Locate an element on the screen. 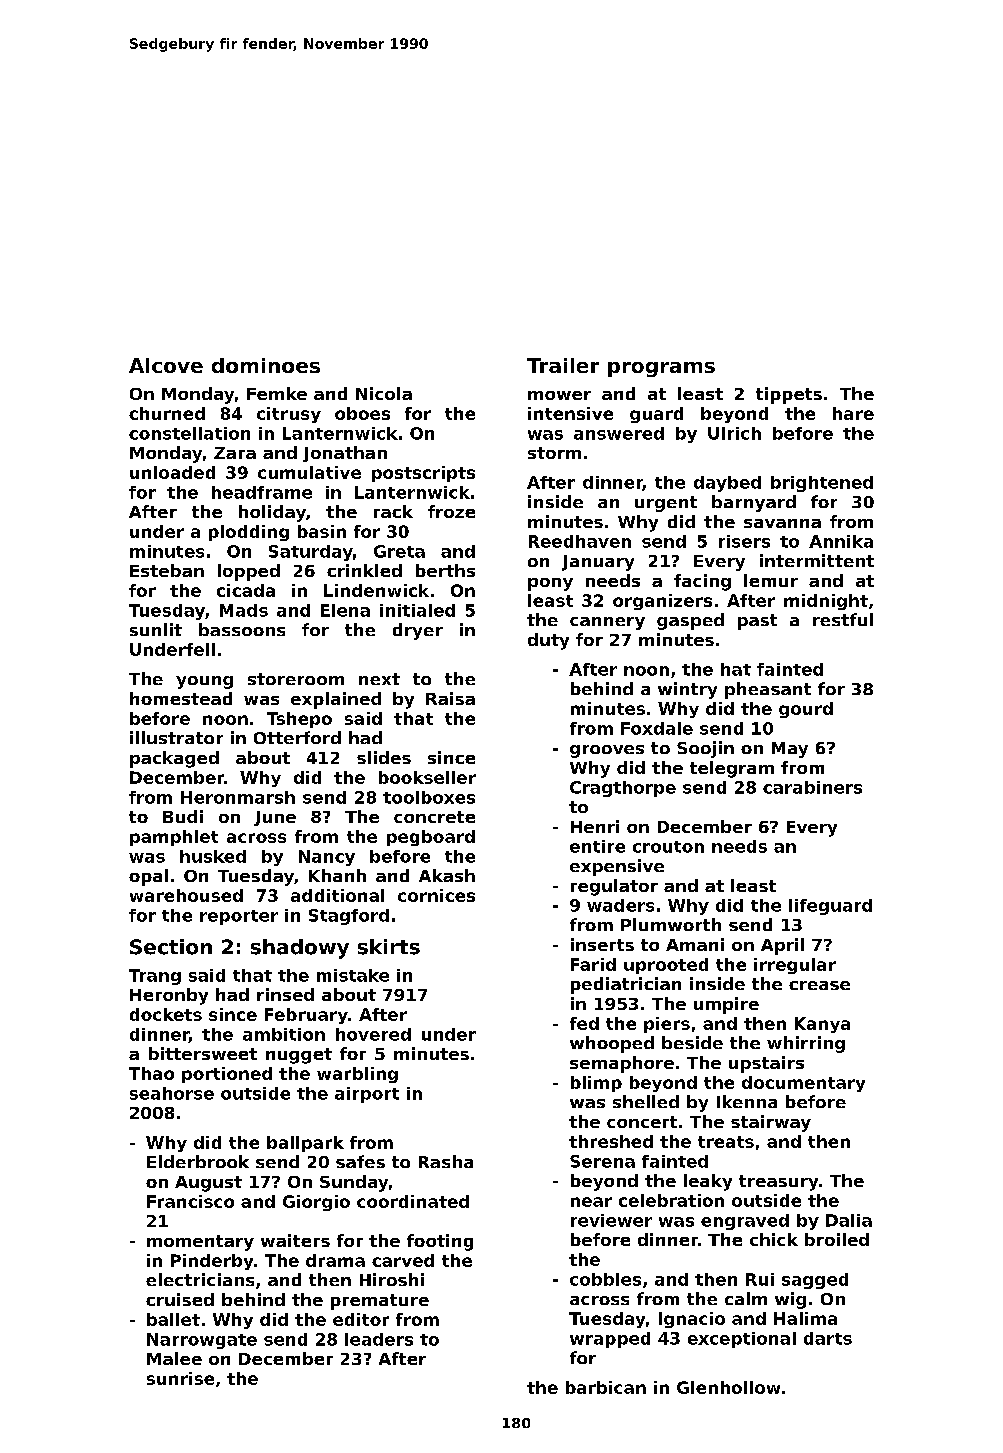 The height and width of the screenshot is (1453, 1003). Zara is located at coordinates (235, 453).
